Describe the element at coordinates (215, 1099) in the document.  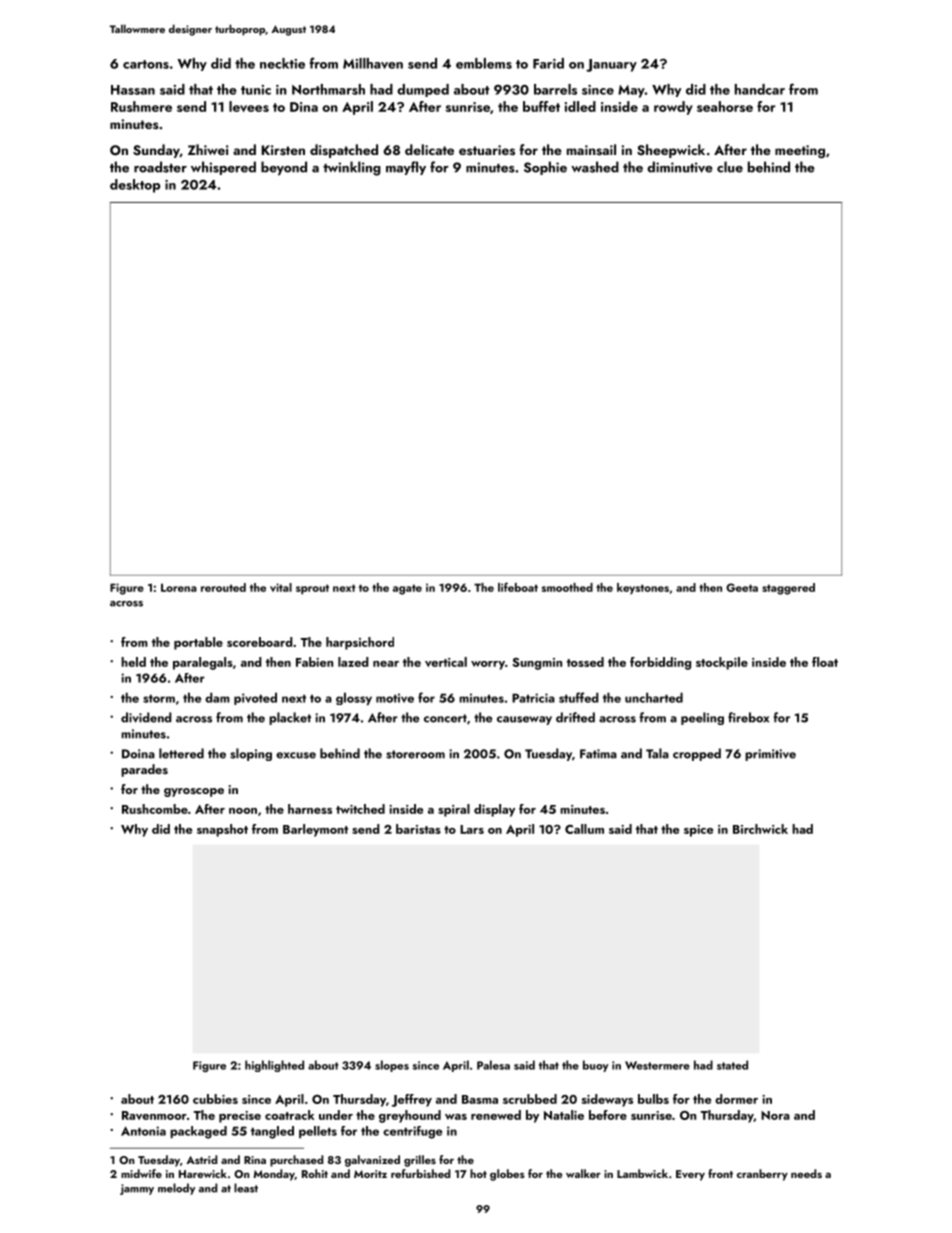
I see `cubbies` at that location.
